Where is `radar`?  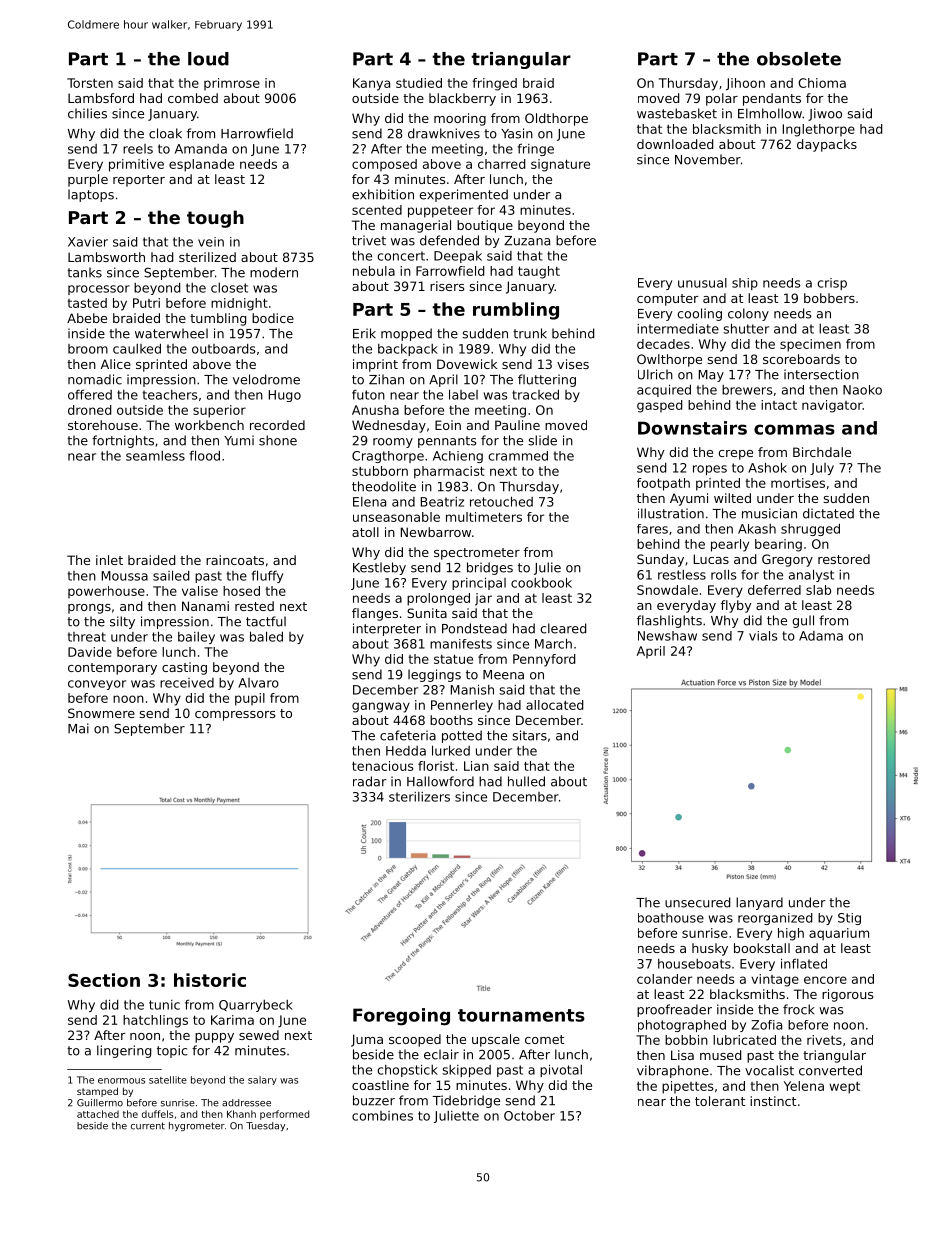
radar is located at coordinates (369, 781).
